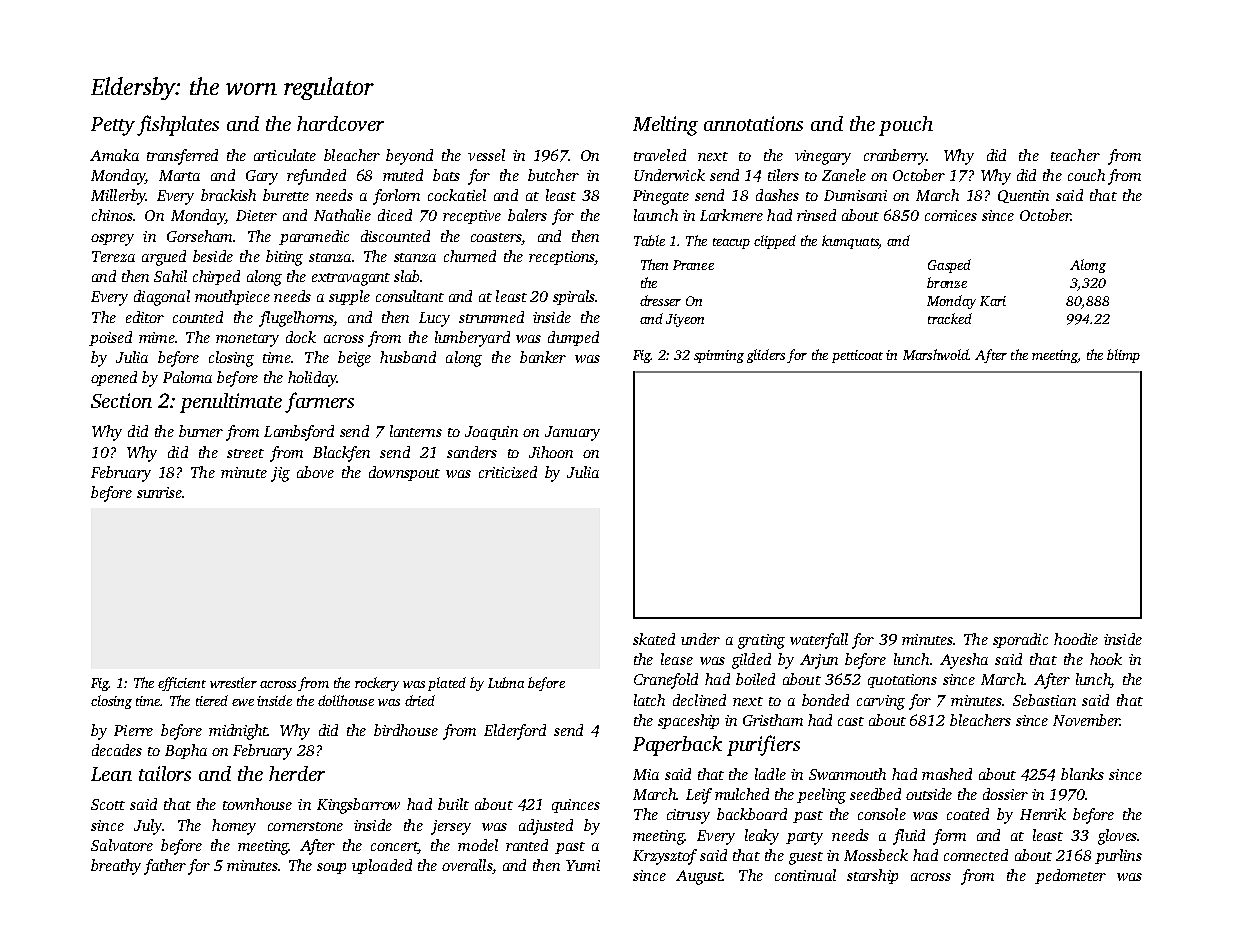 The width and height of the screenshot is (1233, 952). Describe the element at coordinates (751, 661) in the screenshot. I see `gilded` at that location.
